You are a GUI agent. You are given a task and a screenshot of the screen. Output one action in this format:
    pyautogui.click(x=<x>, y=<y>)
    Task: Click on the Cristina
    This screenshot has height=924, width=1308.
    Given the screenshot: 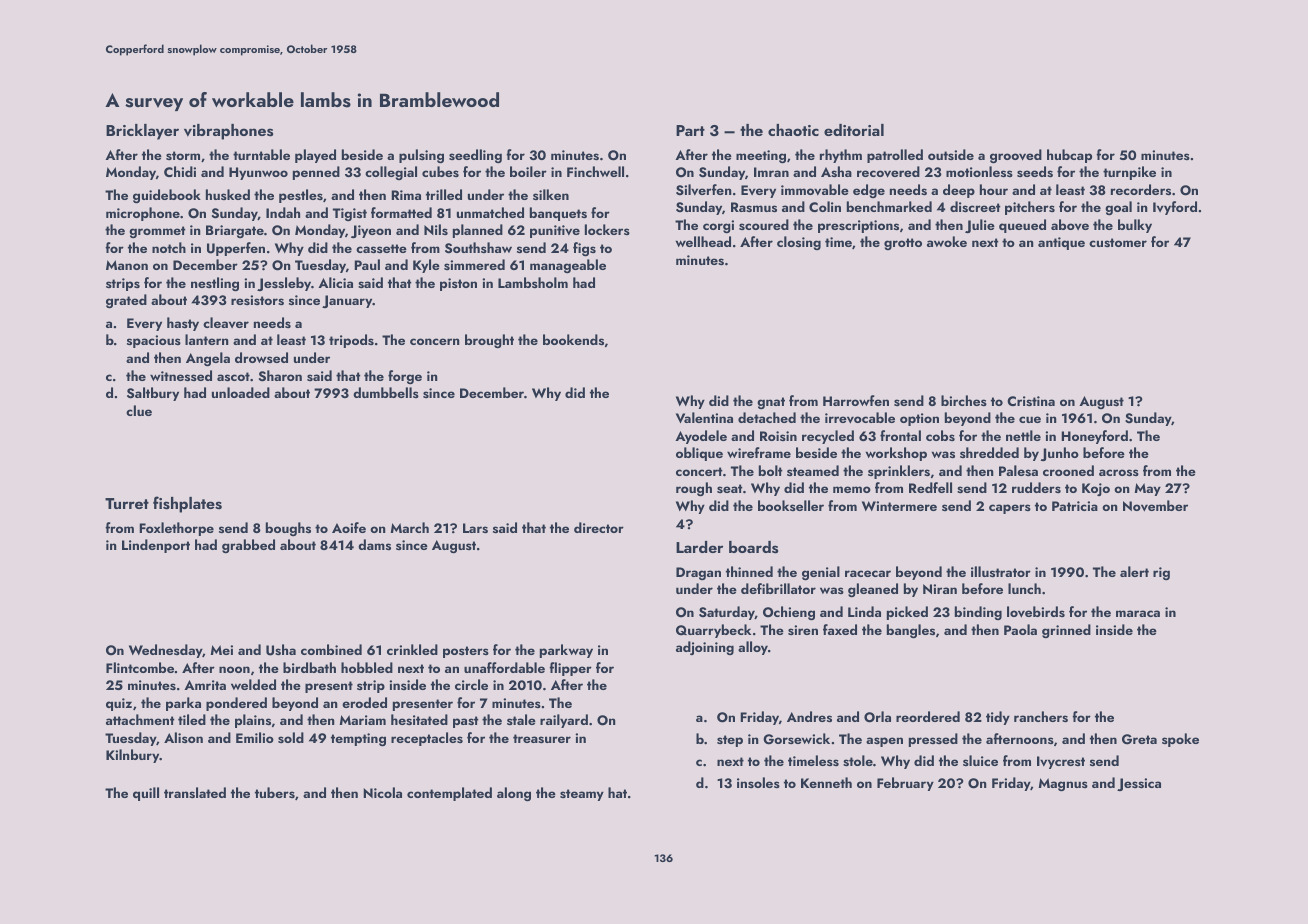 What is the action you would take?
    pyautogui.click(x=1031, y=401)
